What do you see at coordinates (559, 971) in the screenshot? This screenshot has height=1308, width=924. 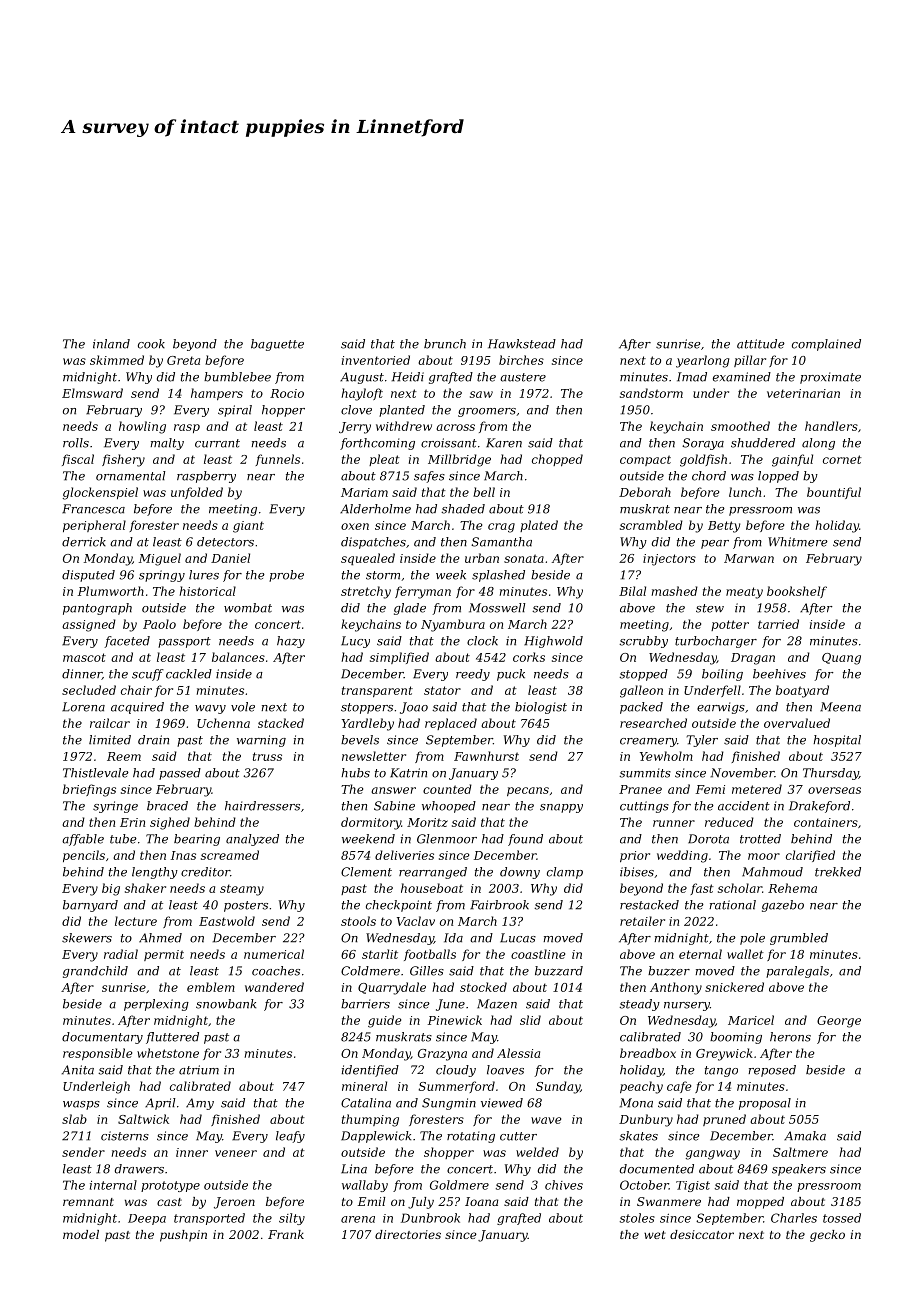 I see `buzzard` at bounding box center [559, 971].
